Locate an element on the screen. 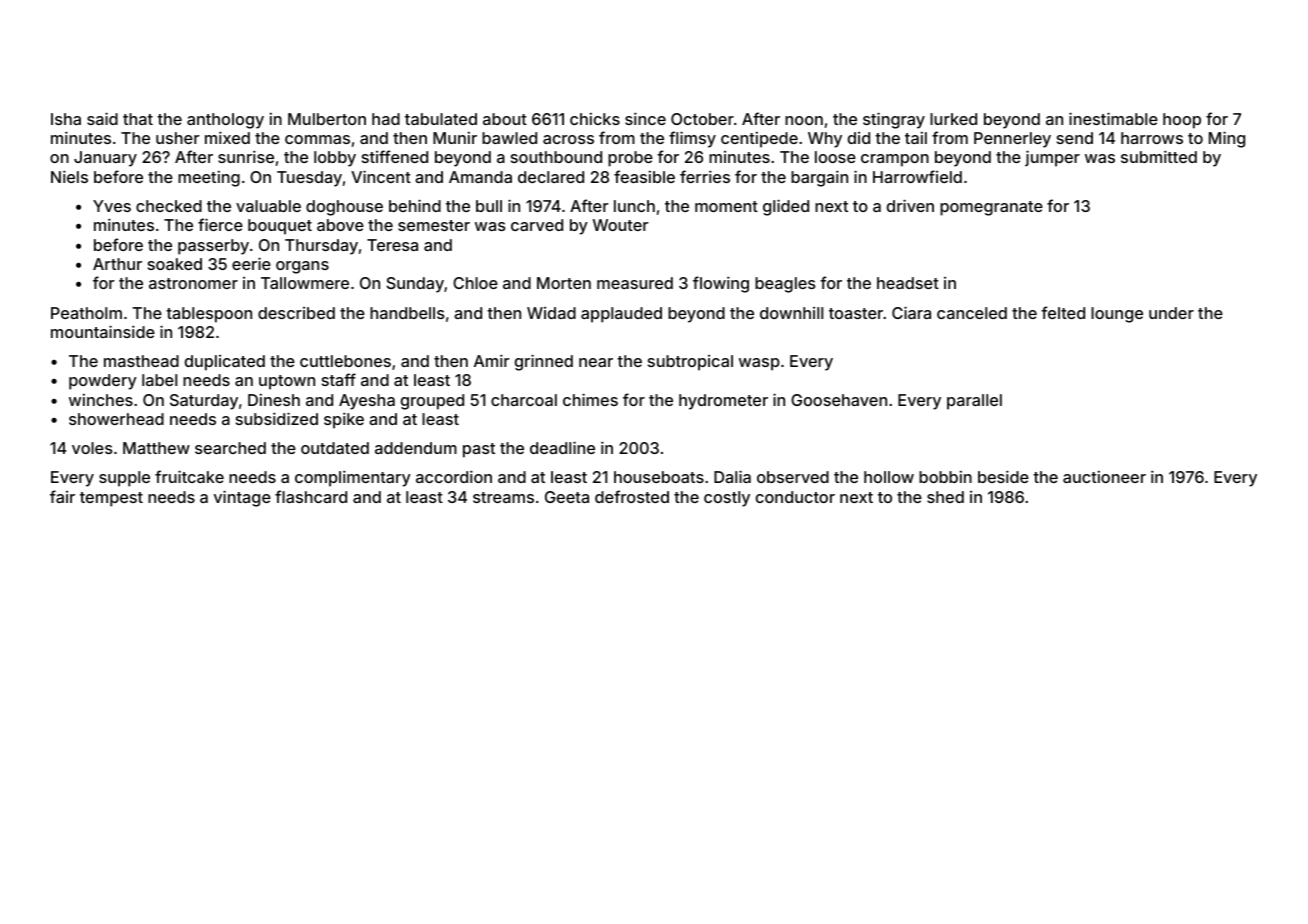  chicks is located at coordinates (595, 119).
